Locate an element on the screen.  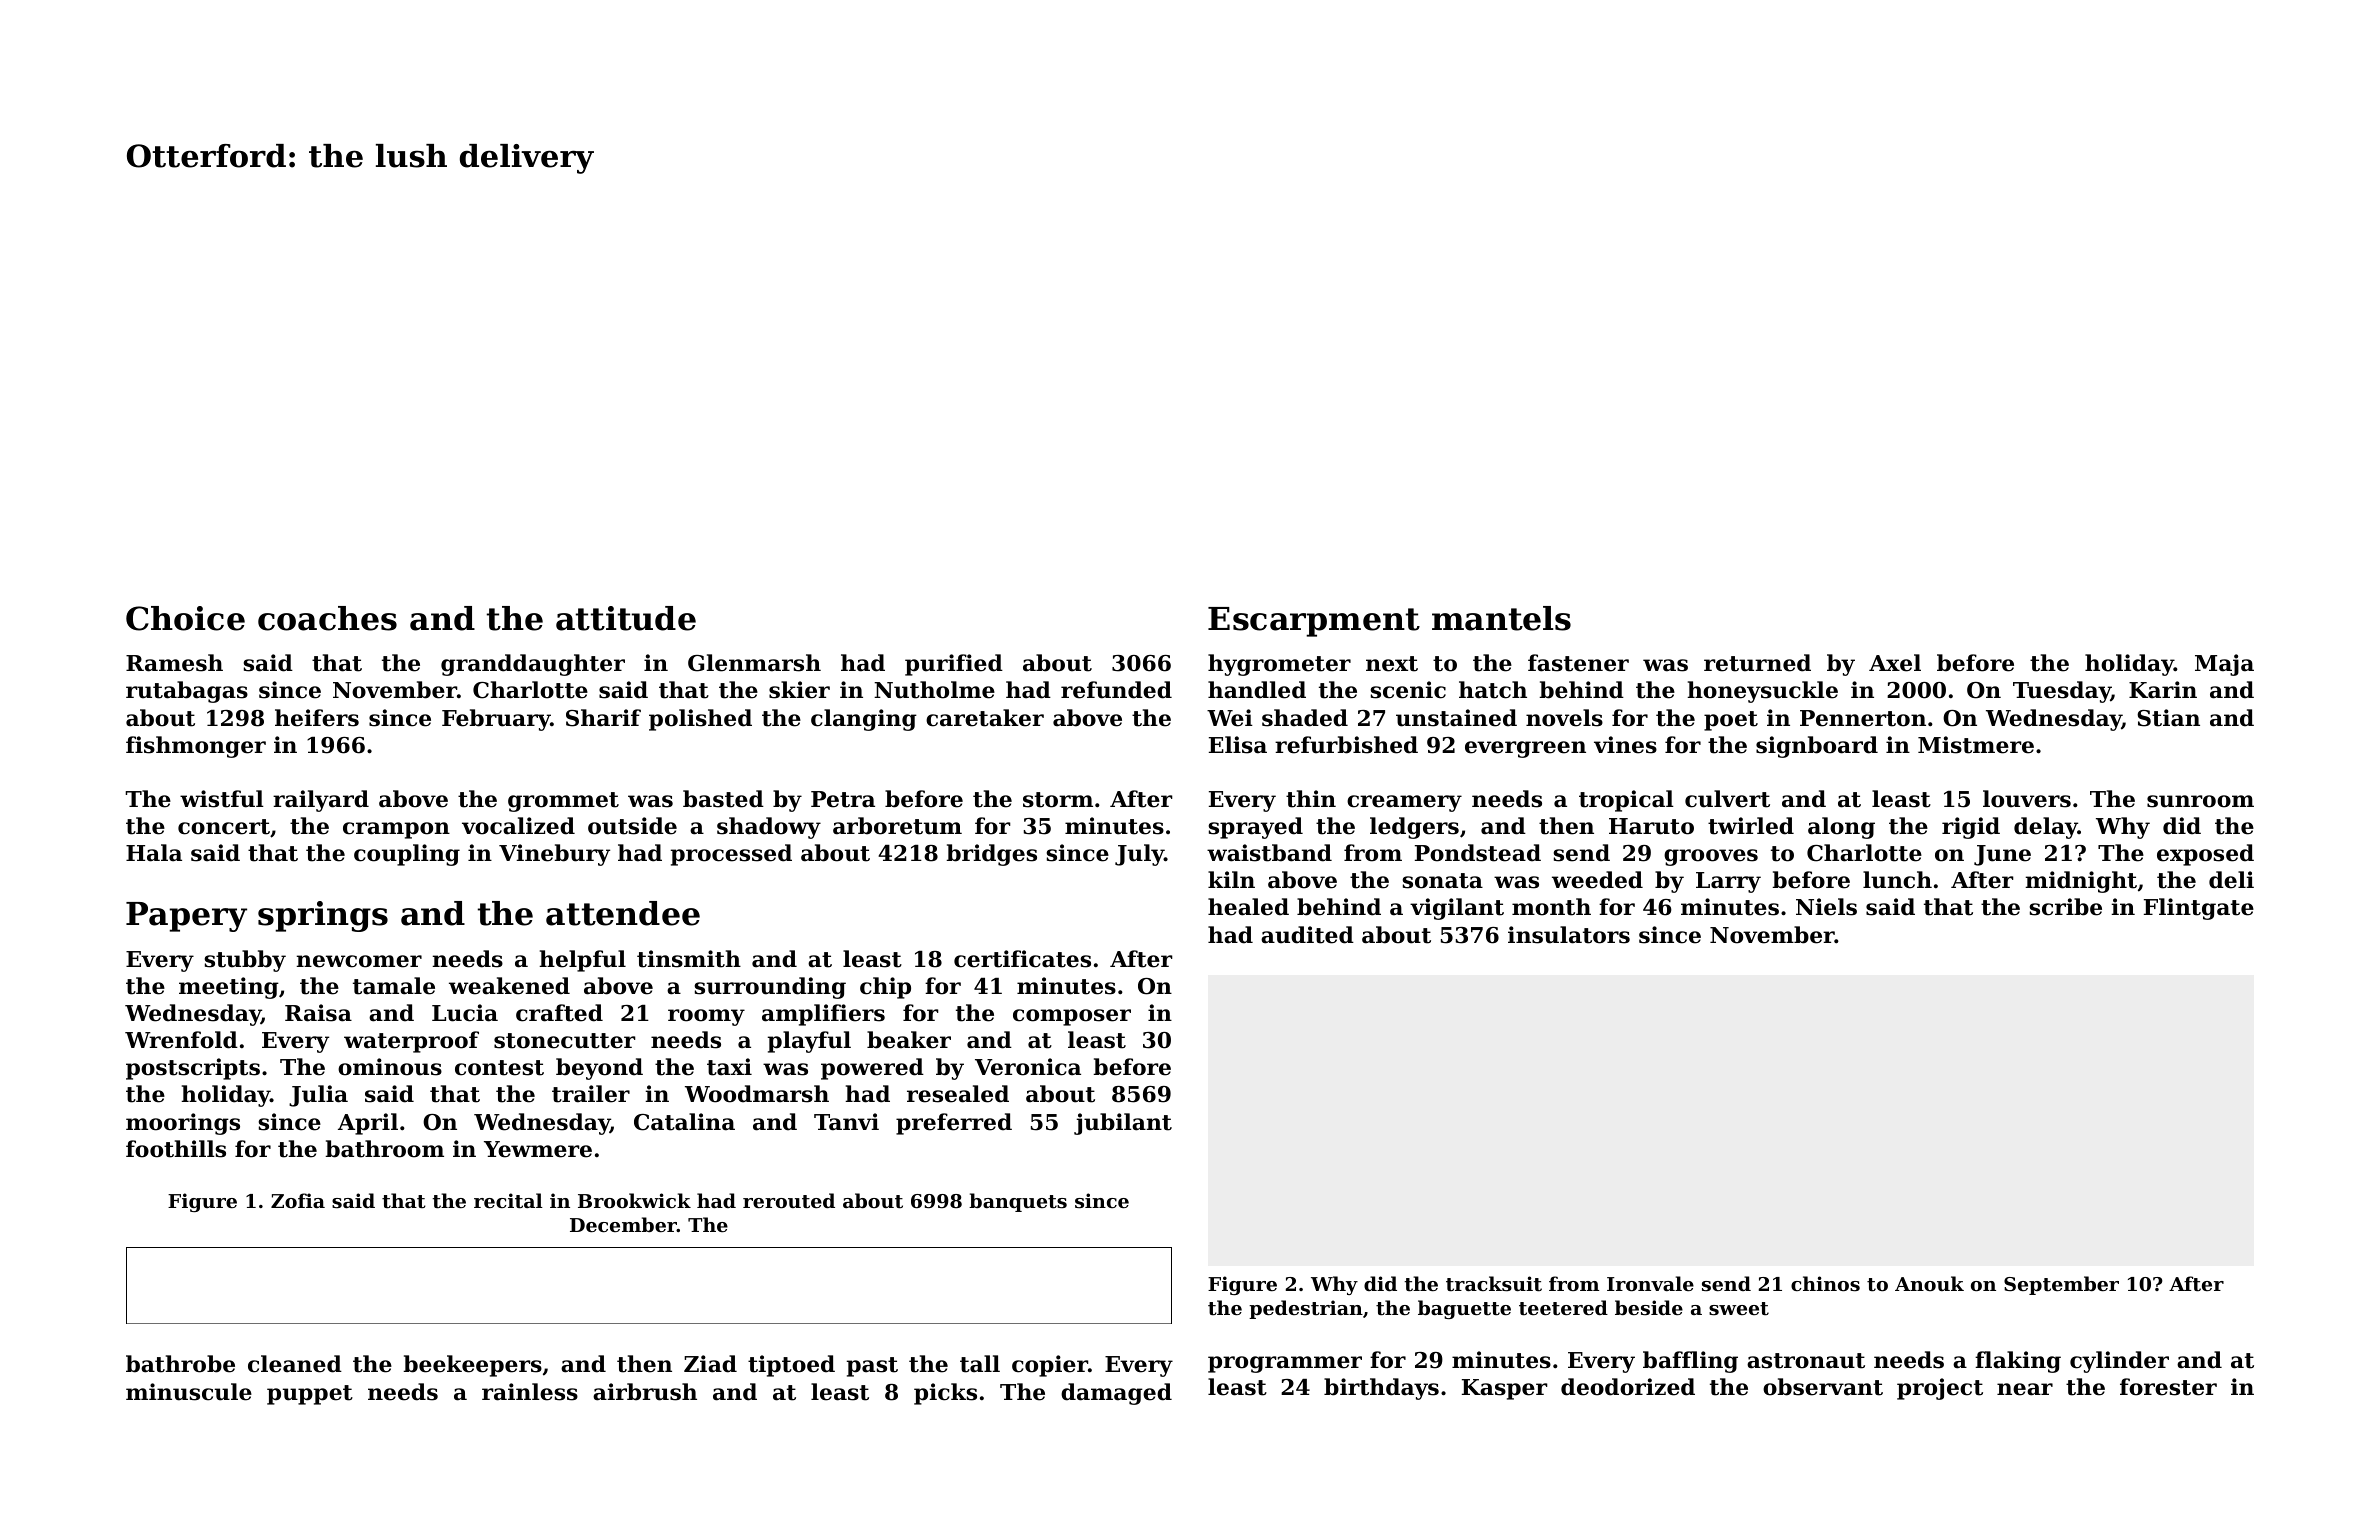
rainless is located at coordinates (530, 1392).
